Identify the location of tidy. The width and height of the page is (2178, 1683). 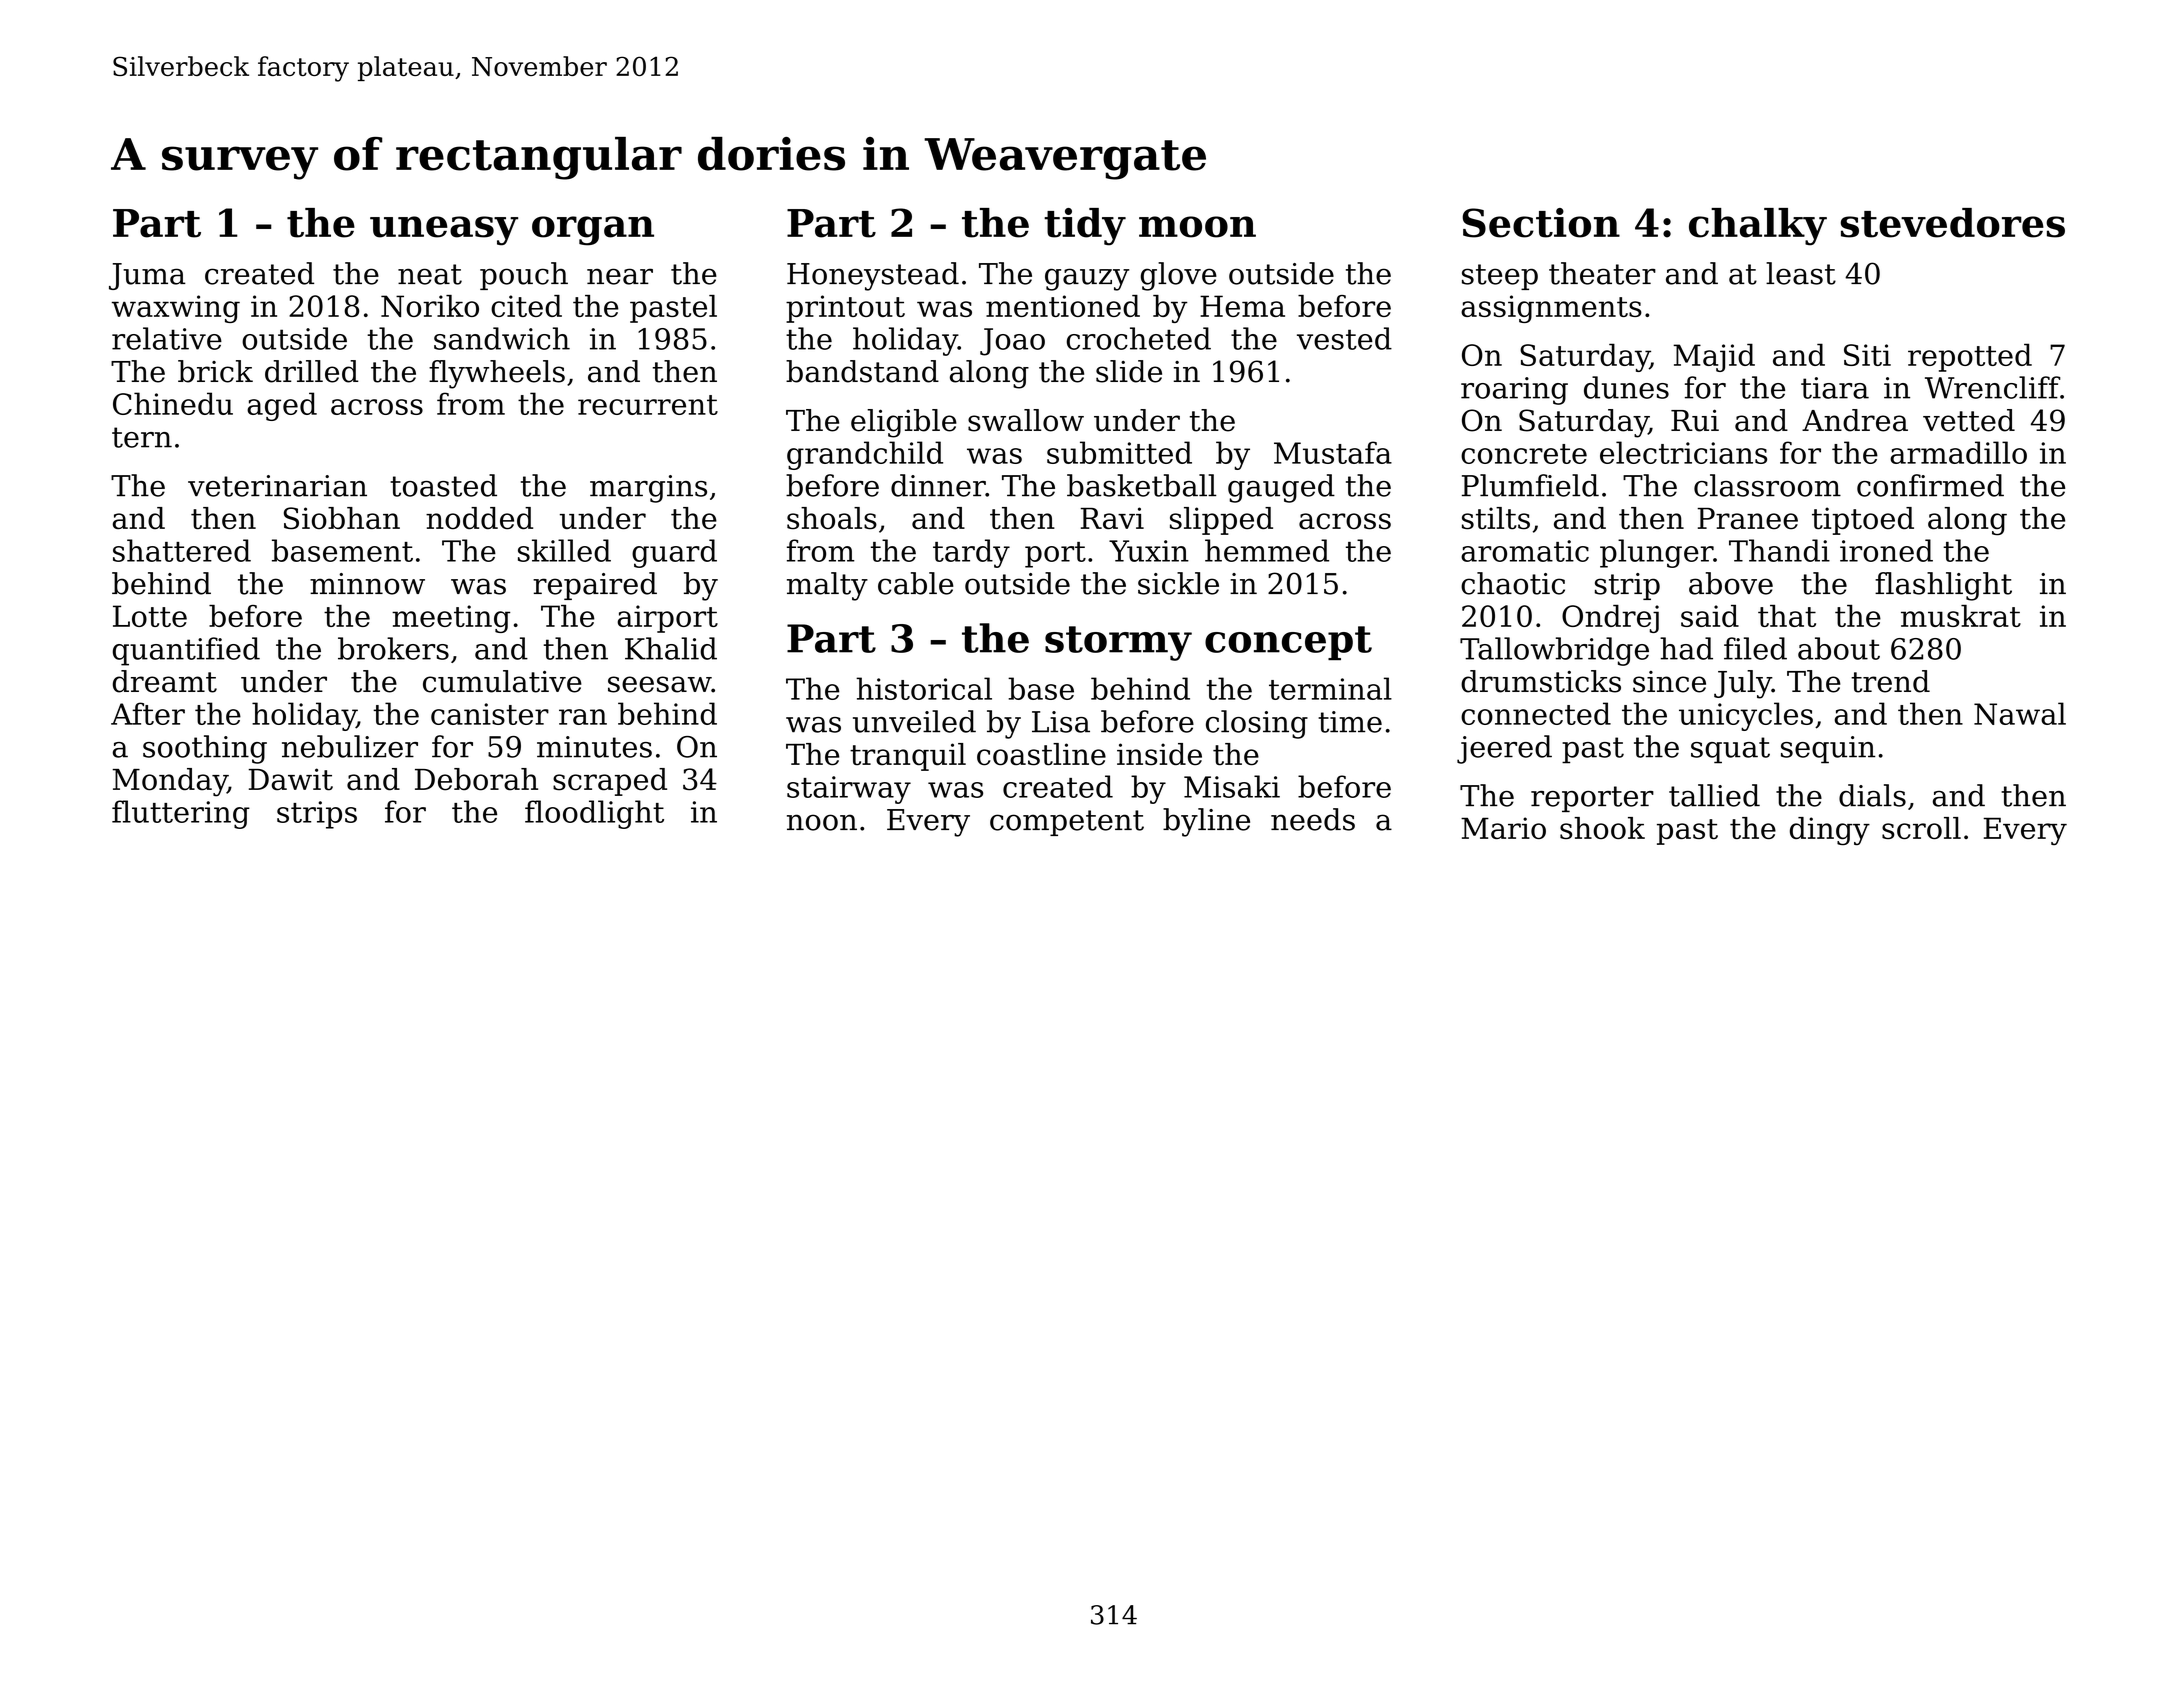
(1085, 227).
